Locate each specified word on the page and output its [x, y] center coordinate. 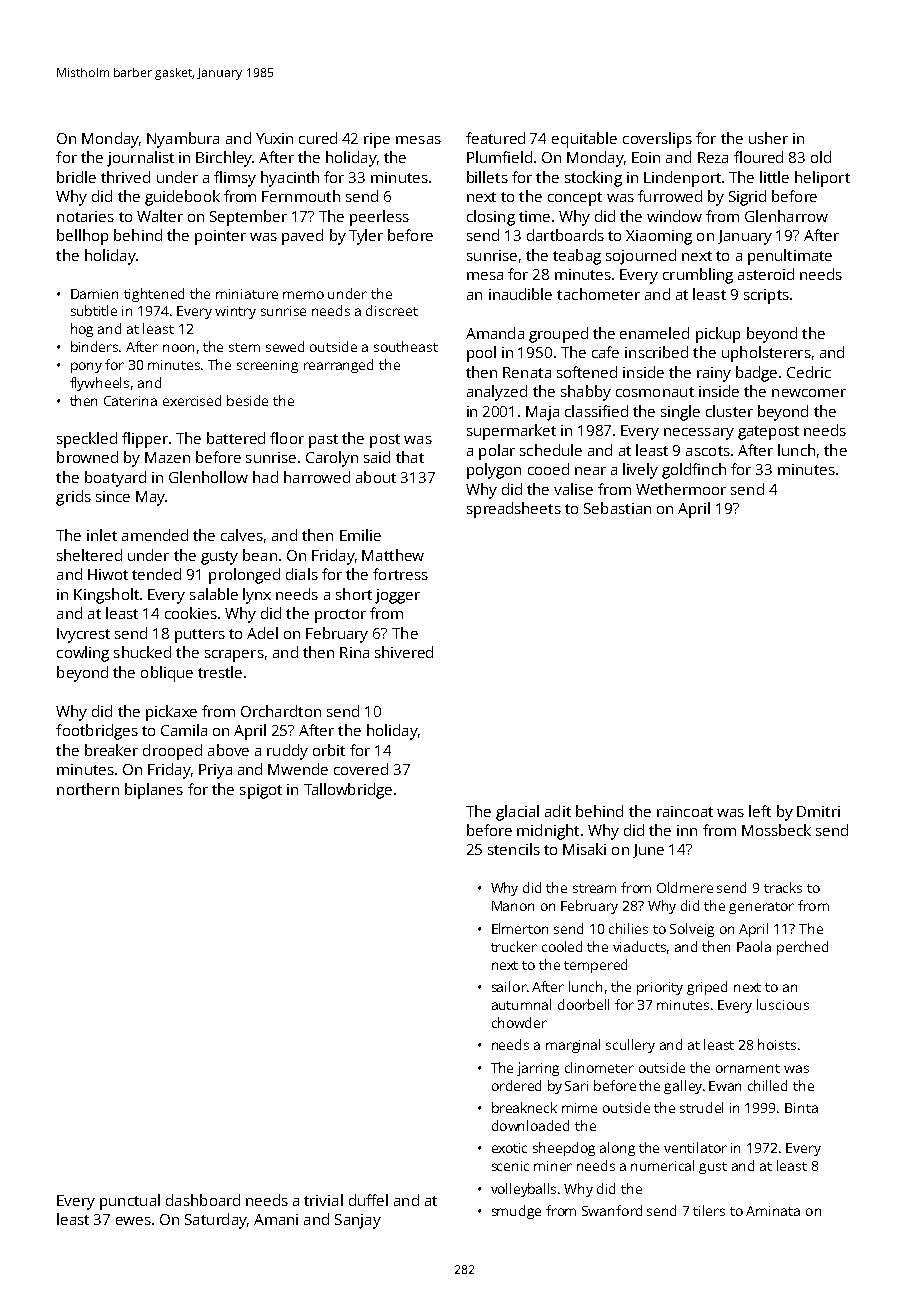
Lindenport [682, 179]
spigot [261, 791]
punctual [130, 1202]
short [354, 594]
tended [156, 574]
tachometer [598, 294]
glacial [517, 813]
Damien [94, 294]
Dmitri [818, 811]
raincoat [685, 811]
